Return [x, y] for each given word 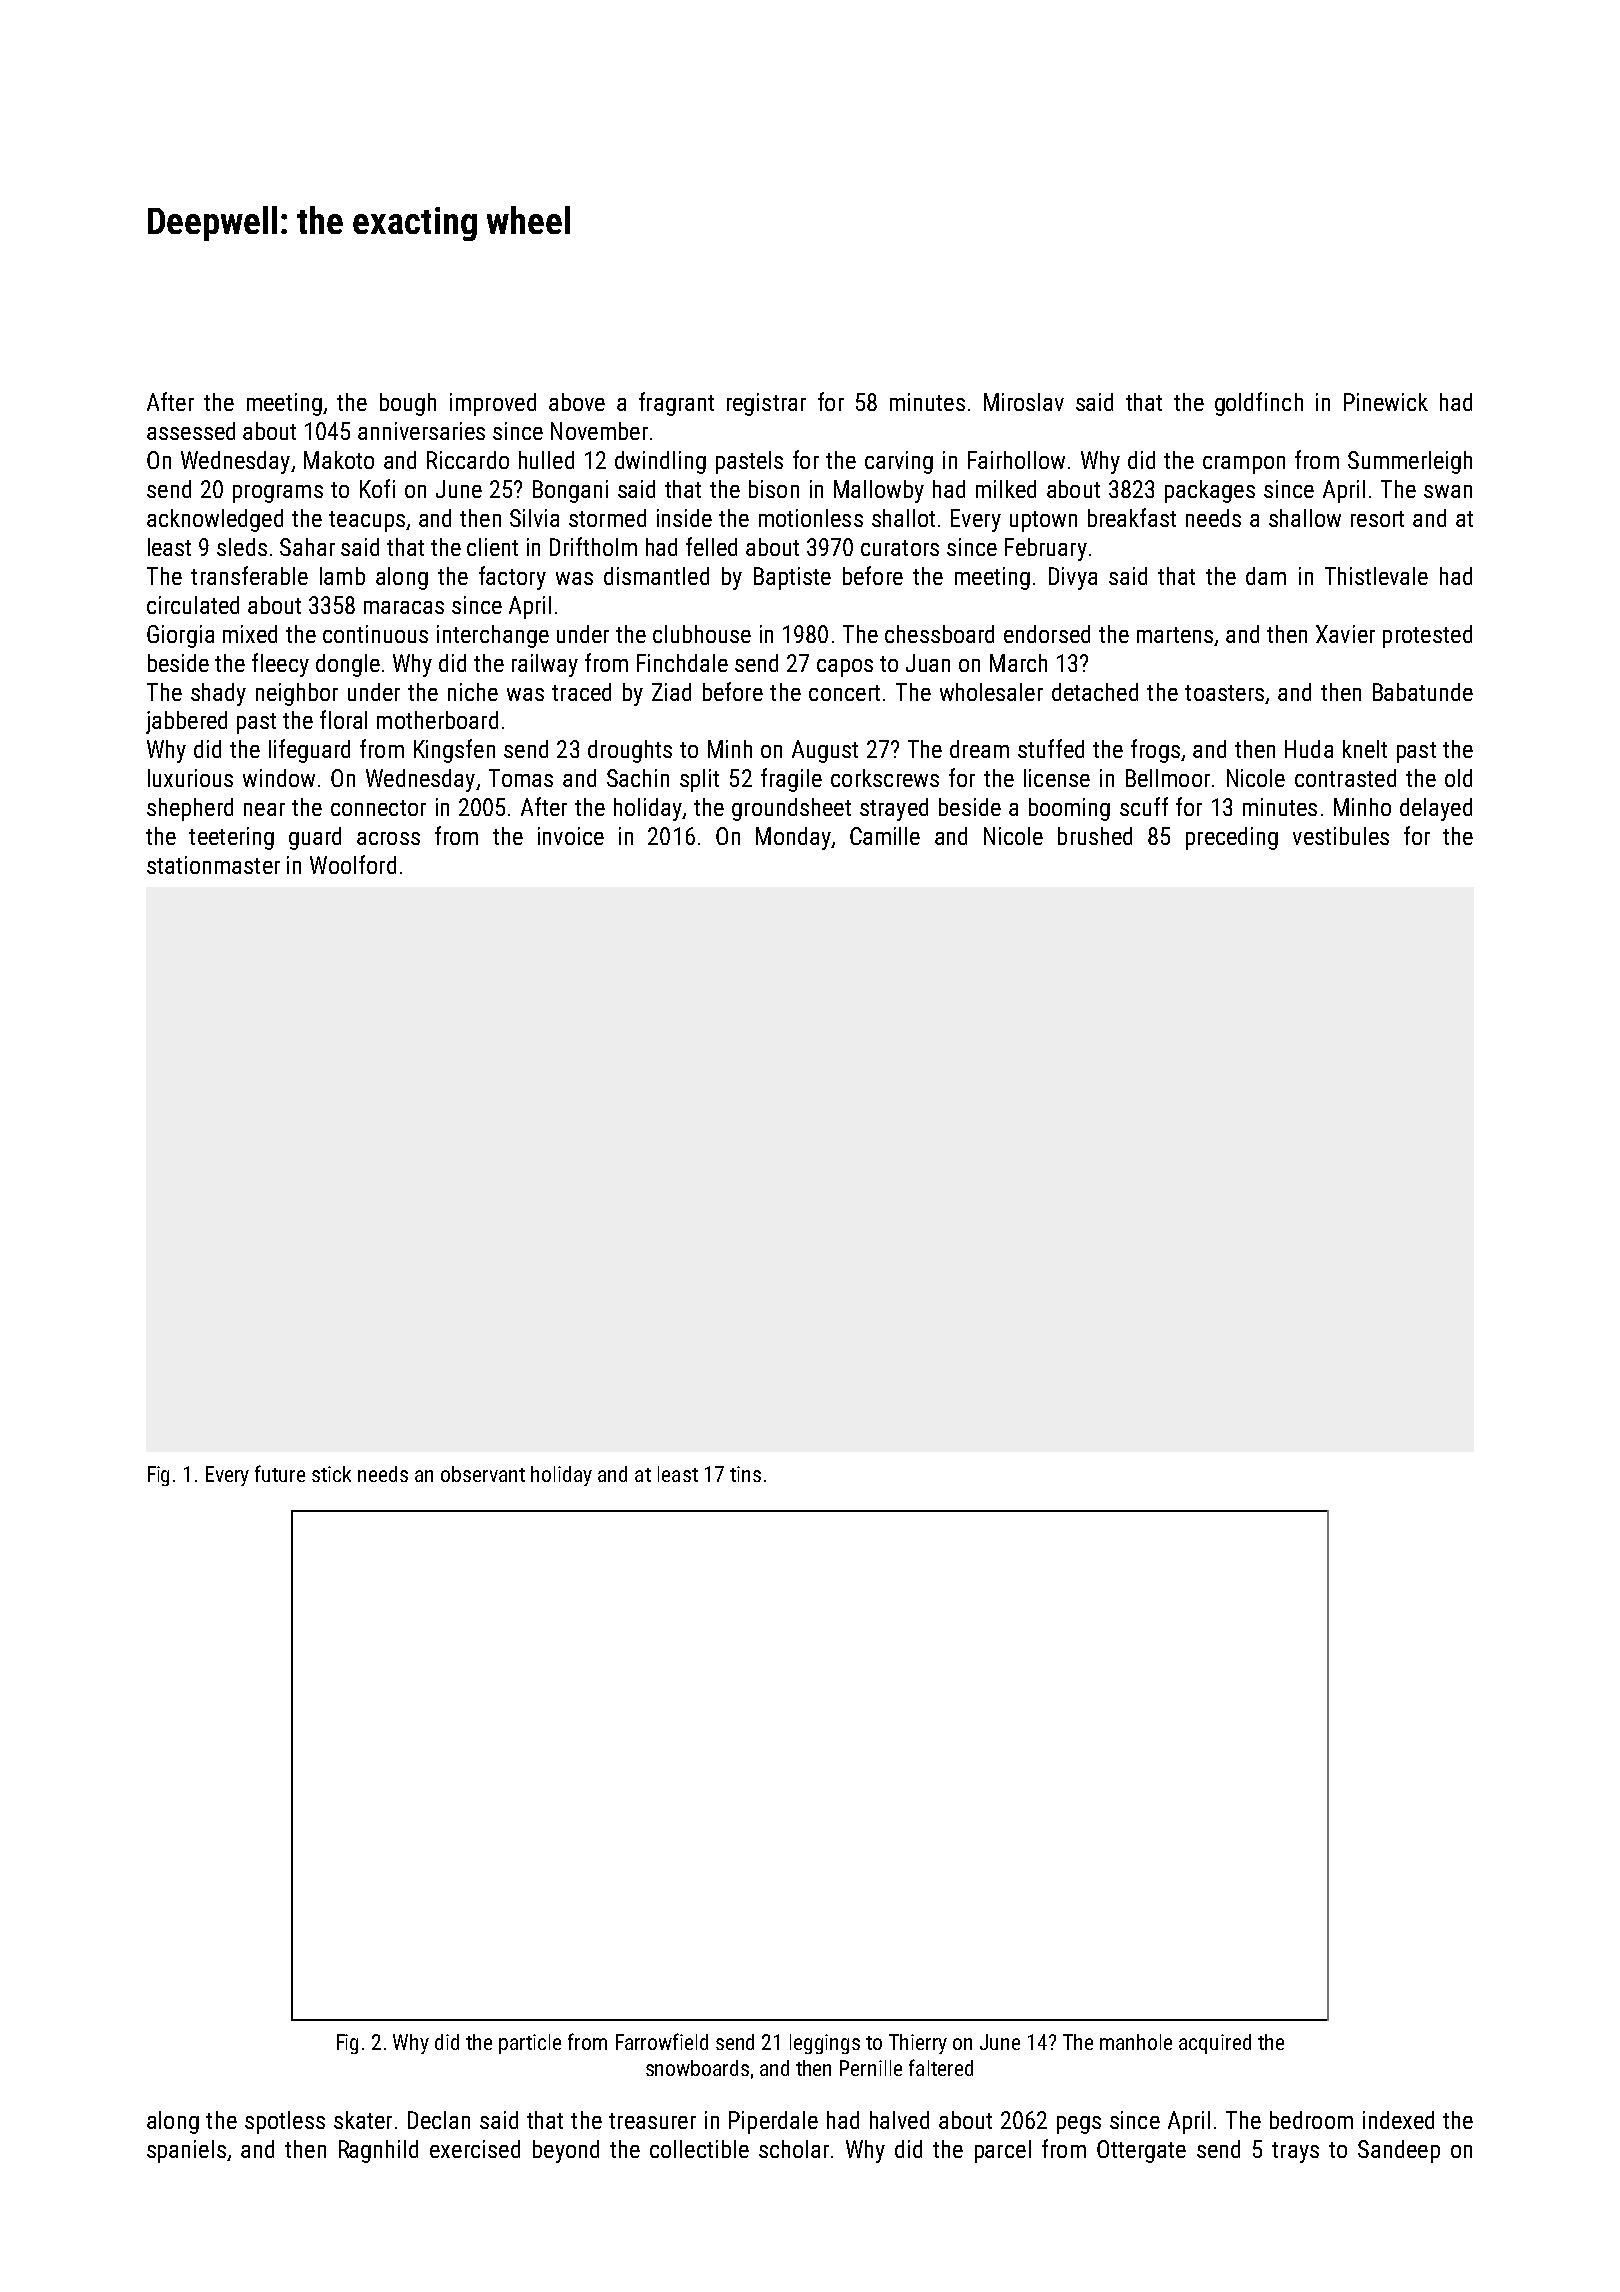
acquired [1215, 2044]
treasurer [652, 2121]
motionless [811, 518]
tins [745, 1474]
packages [1210, 491]
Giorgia [180, 636]
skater [363, 2120]
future [280, 1473]
